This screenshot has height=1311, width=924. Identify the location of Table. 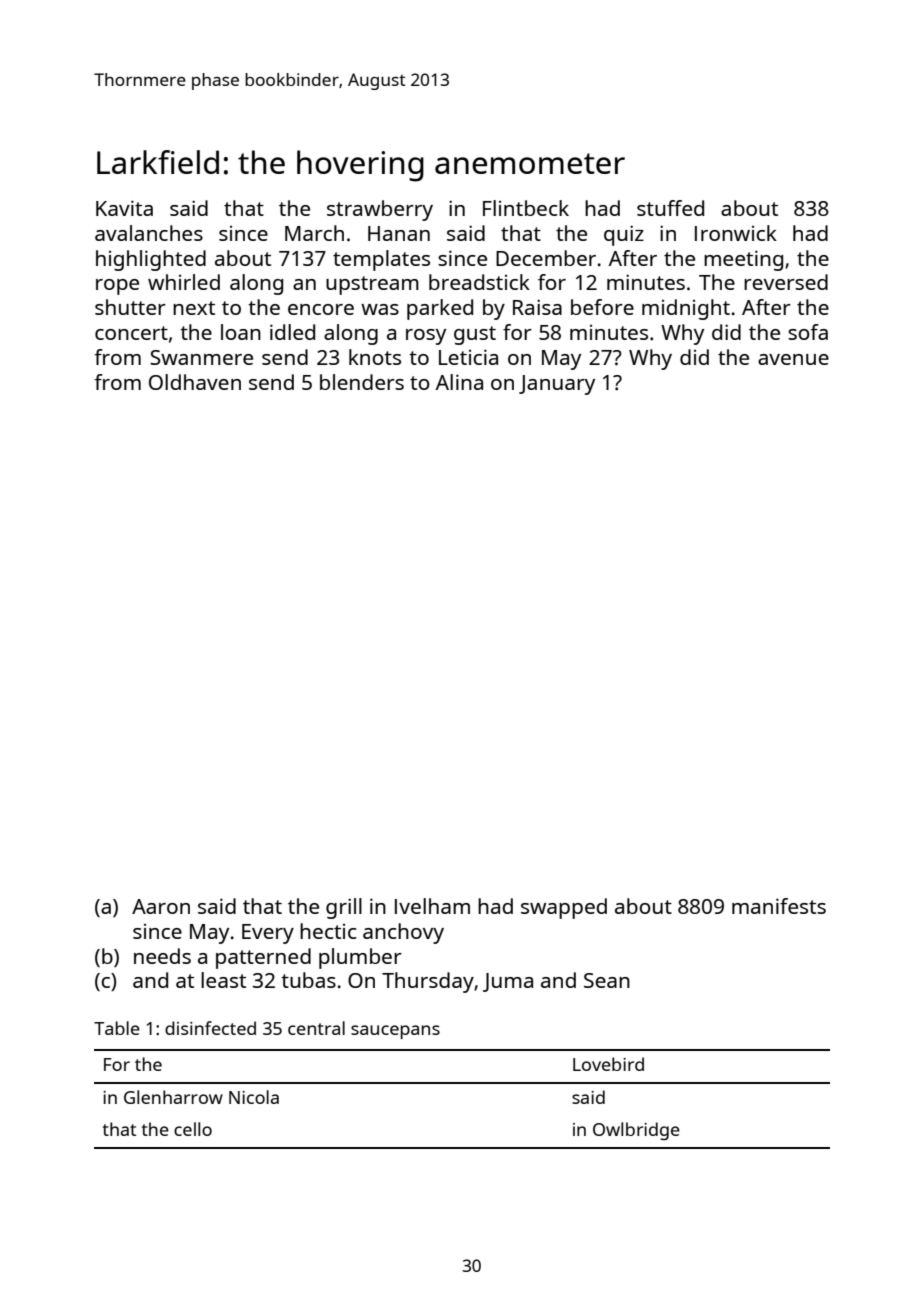
(117, 1028).
